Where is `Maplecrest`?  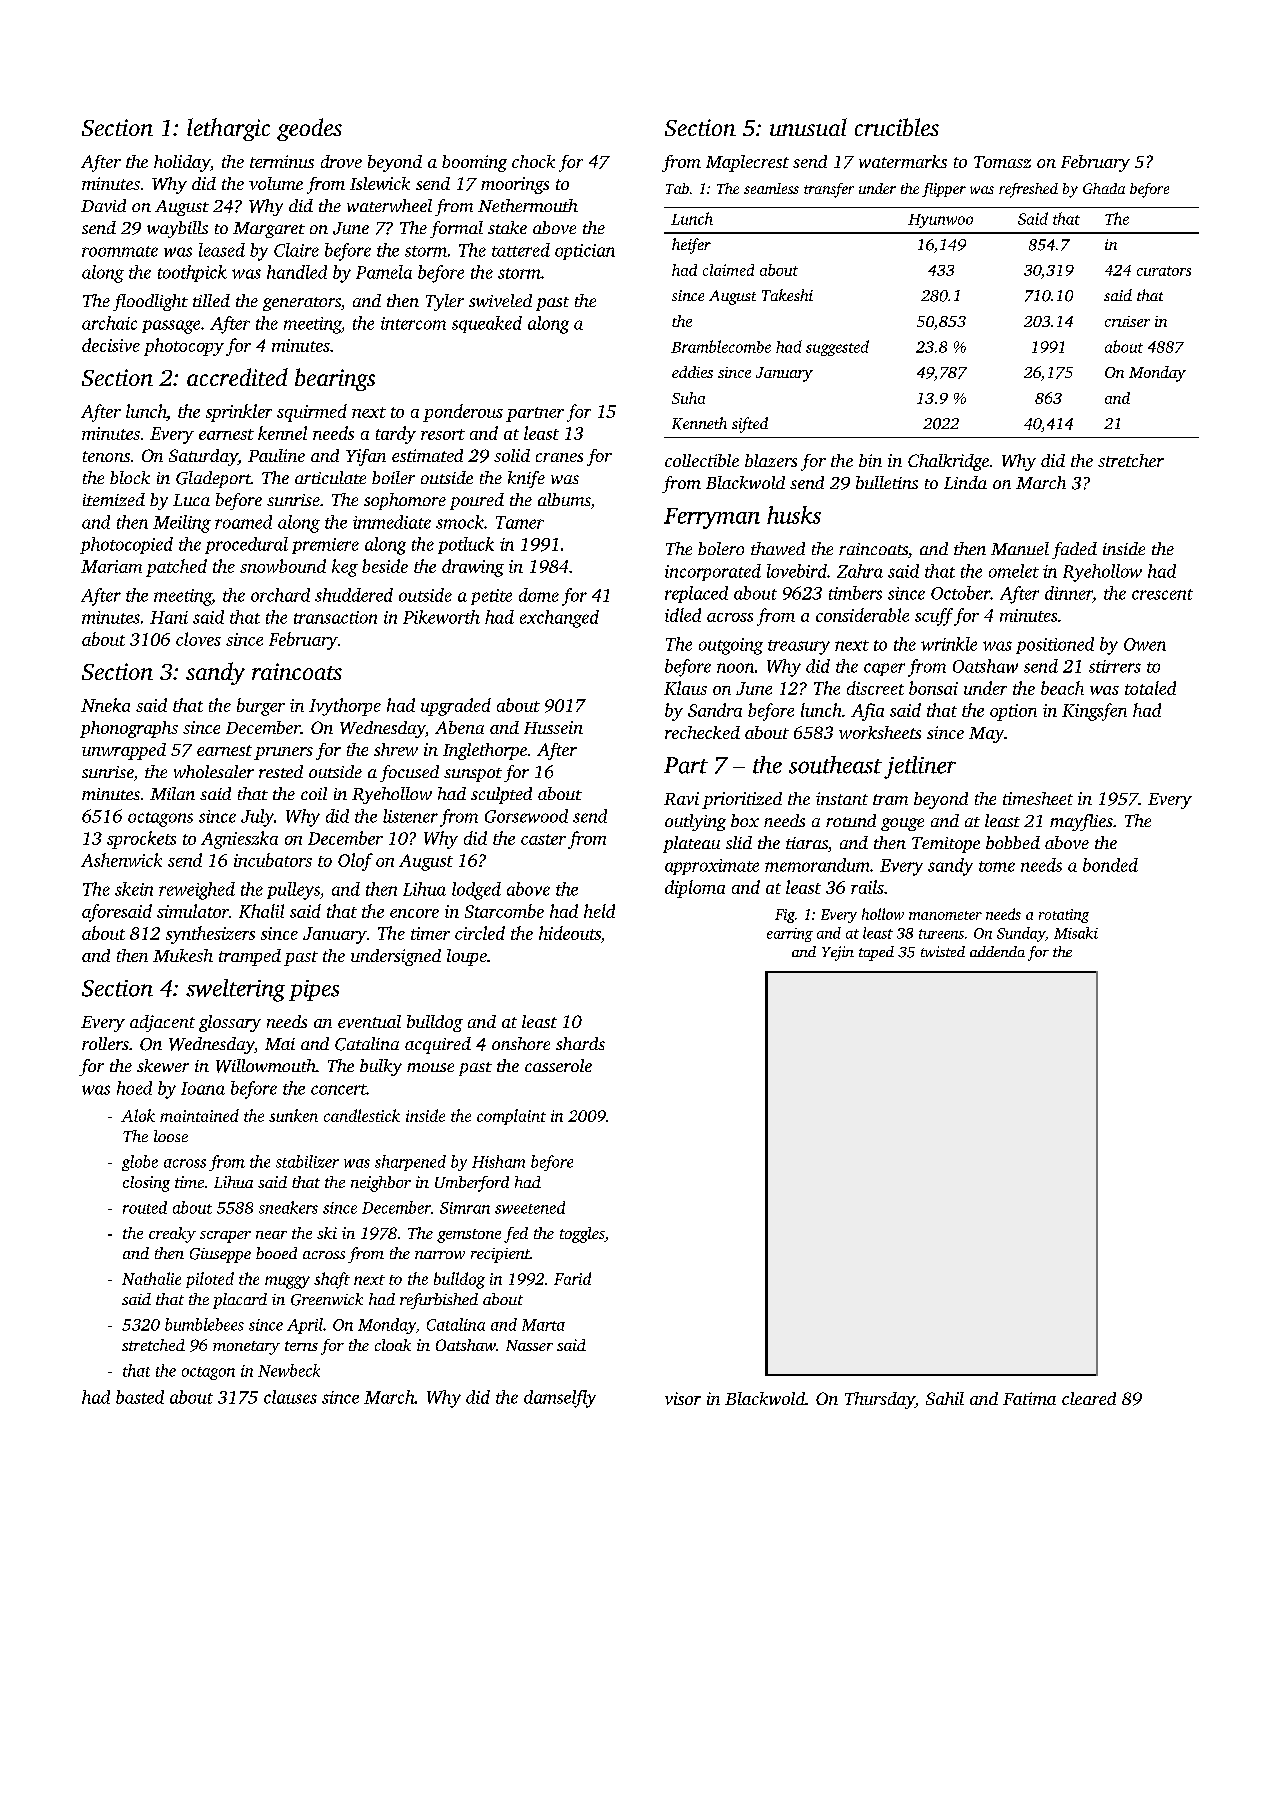 Maplecrest is located at coordinates (747, 163).
